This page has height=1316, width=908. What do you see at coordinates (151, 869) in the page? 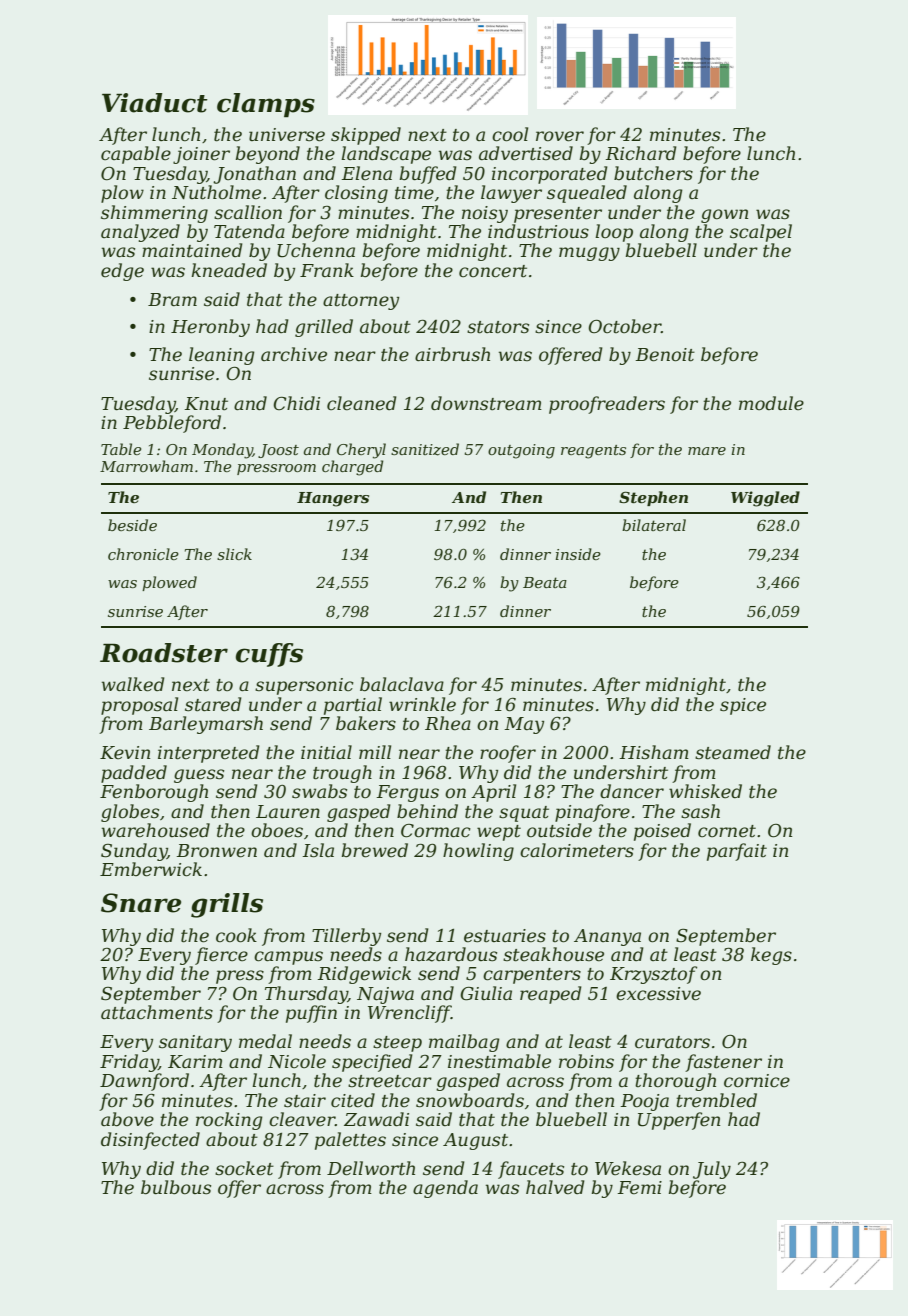
I see `Emberwick` at bounding box center [151, 869].
